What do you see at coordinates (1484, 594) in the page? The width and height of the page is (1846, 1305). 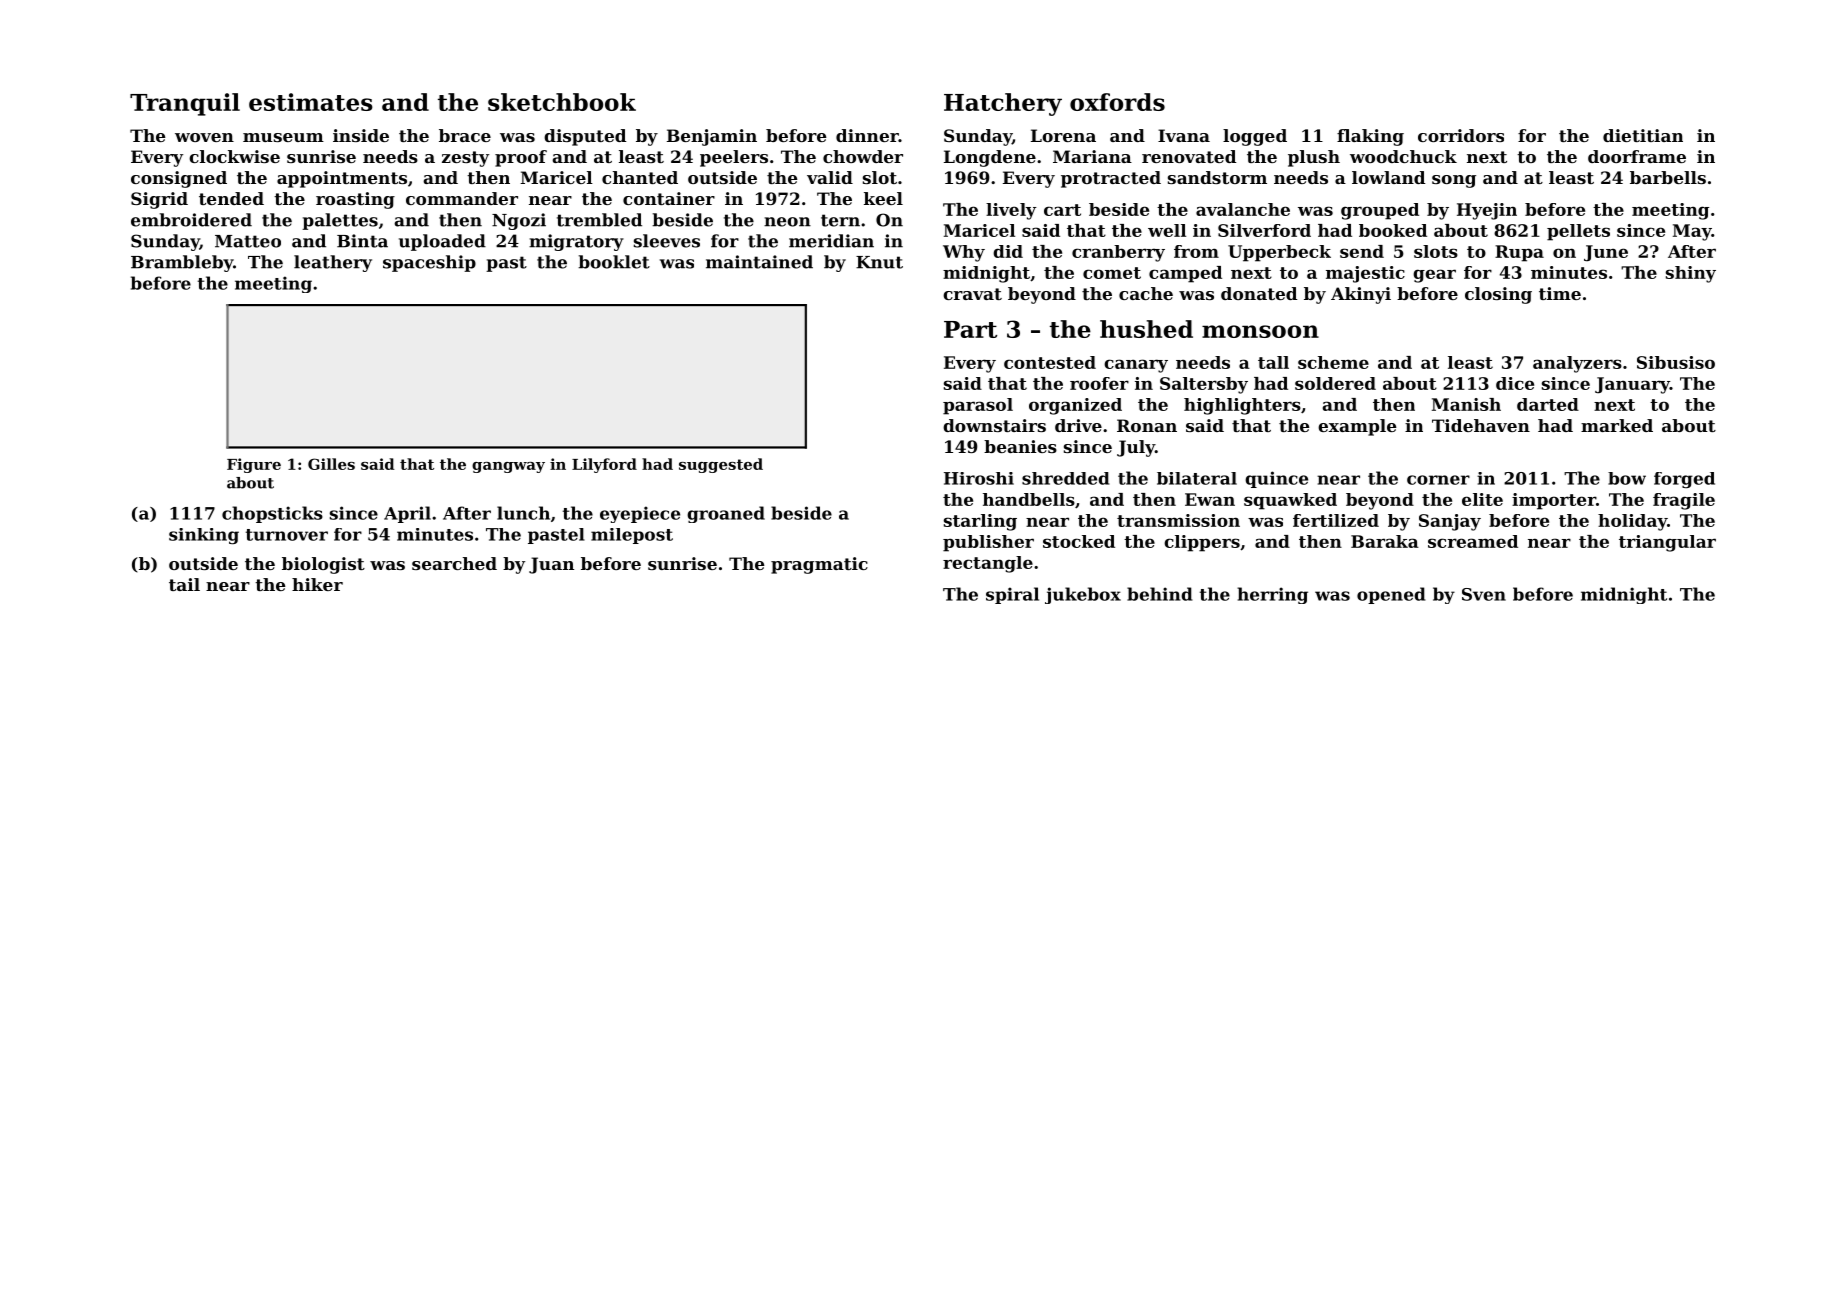 I see `Sven` at bounding box center [1484, 594].
